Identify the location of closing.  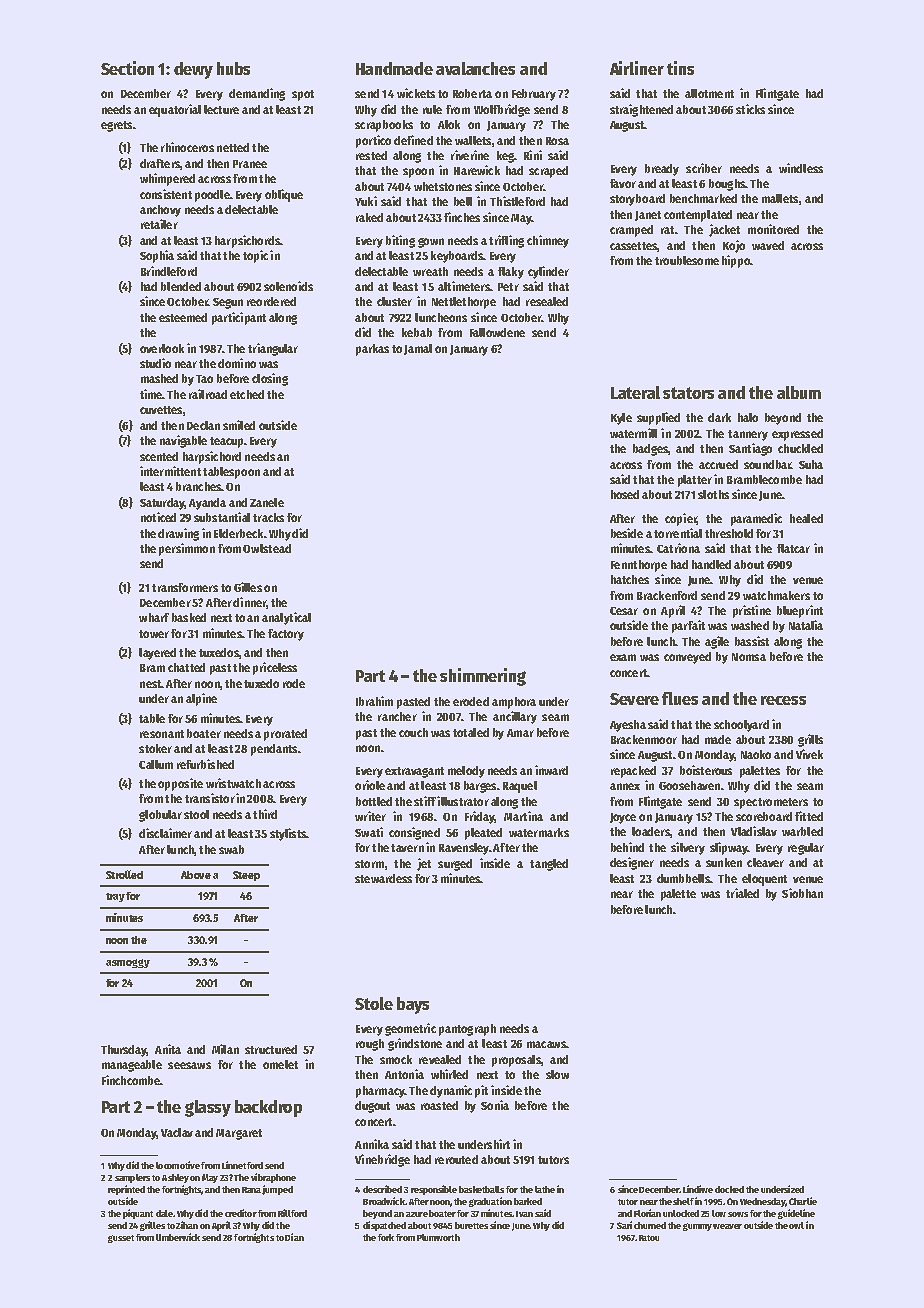
(270, 379).
